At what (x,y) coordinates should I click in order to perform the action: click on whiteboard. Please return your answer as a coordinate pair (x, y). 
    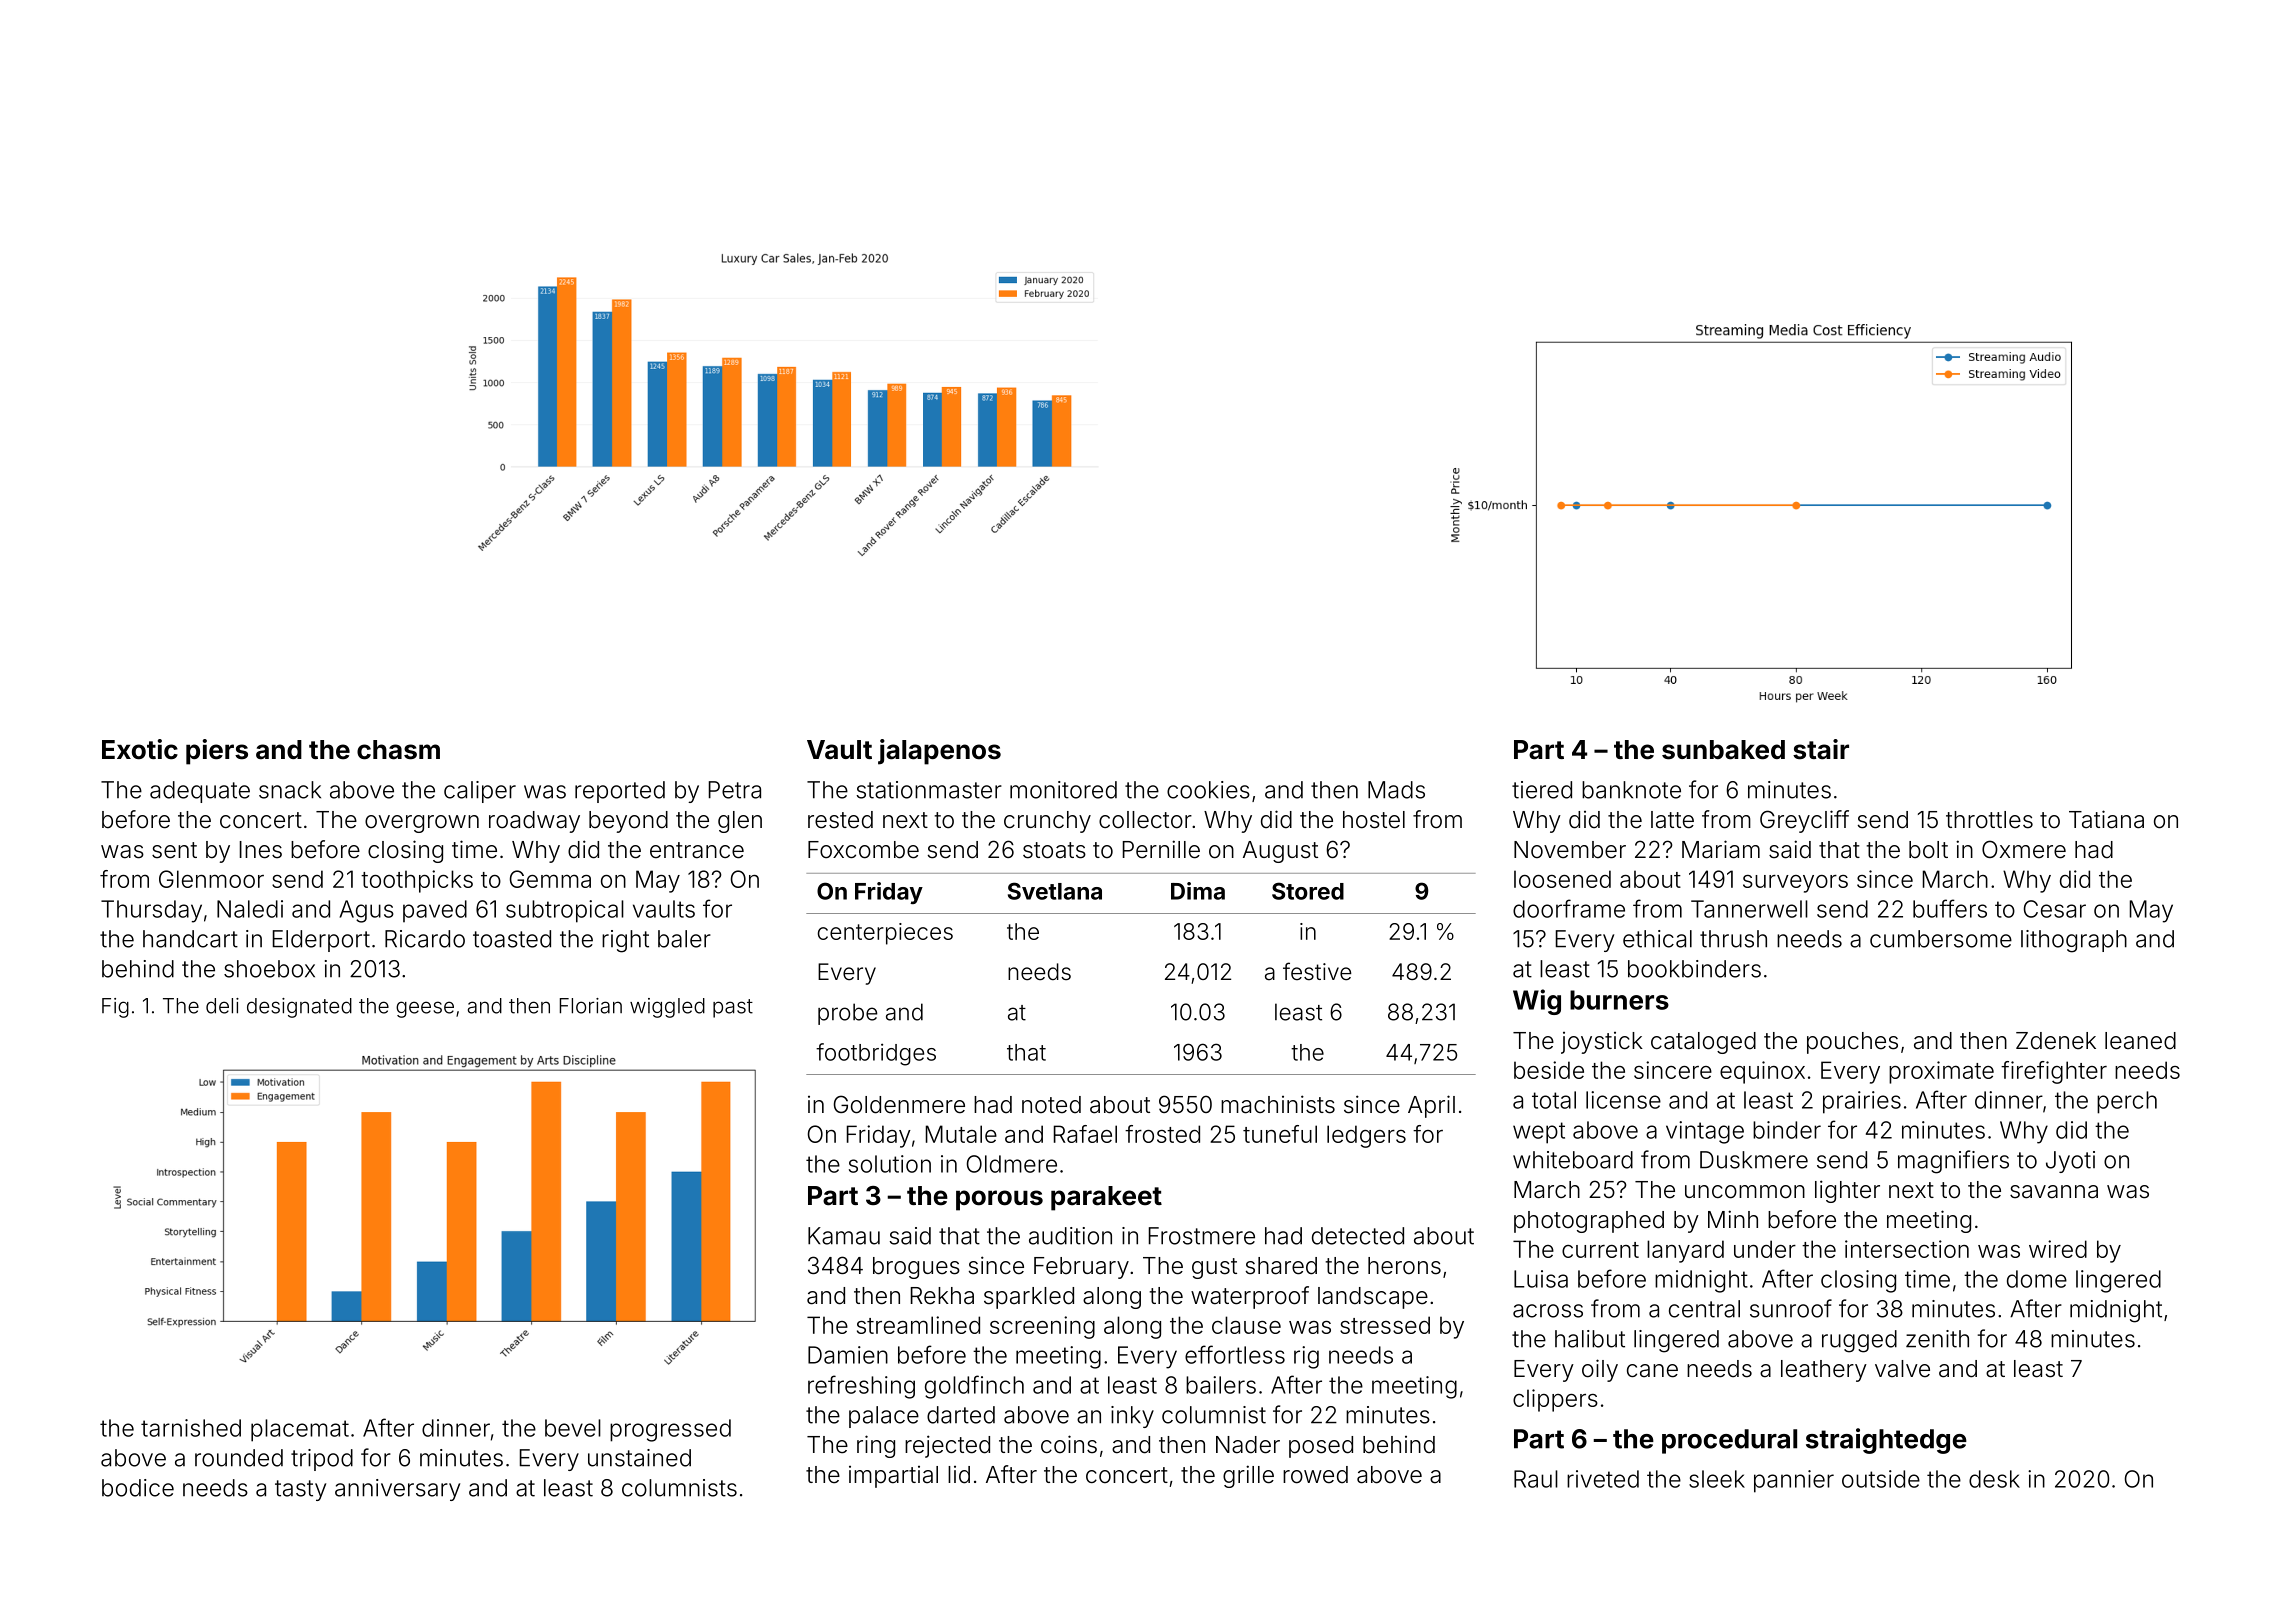
    Looking at the image, I should click on (1573, 1160).
